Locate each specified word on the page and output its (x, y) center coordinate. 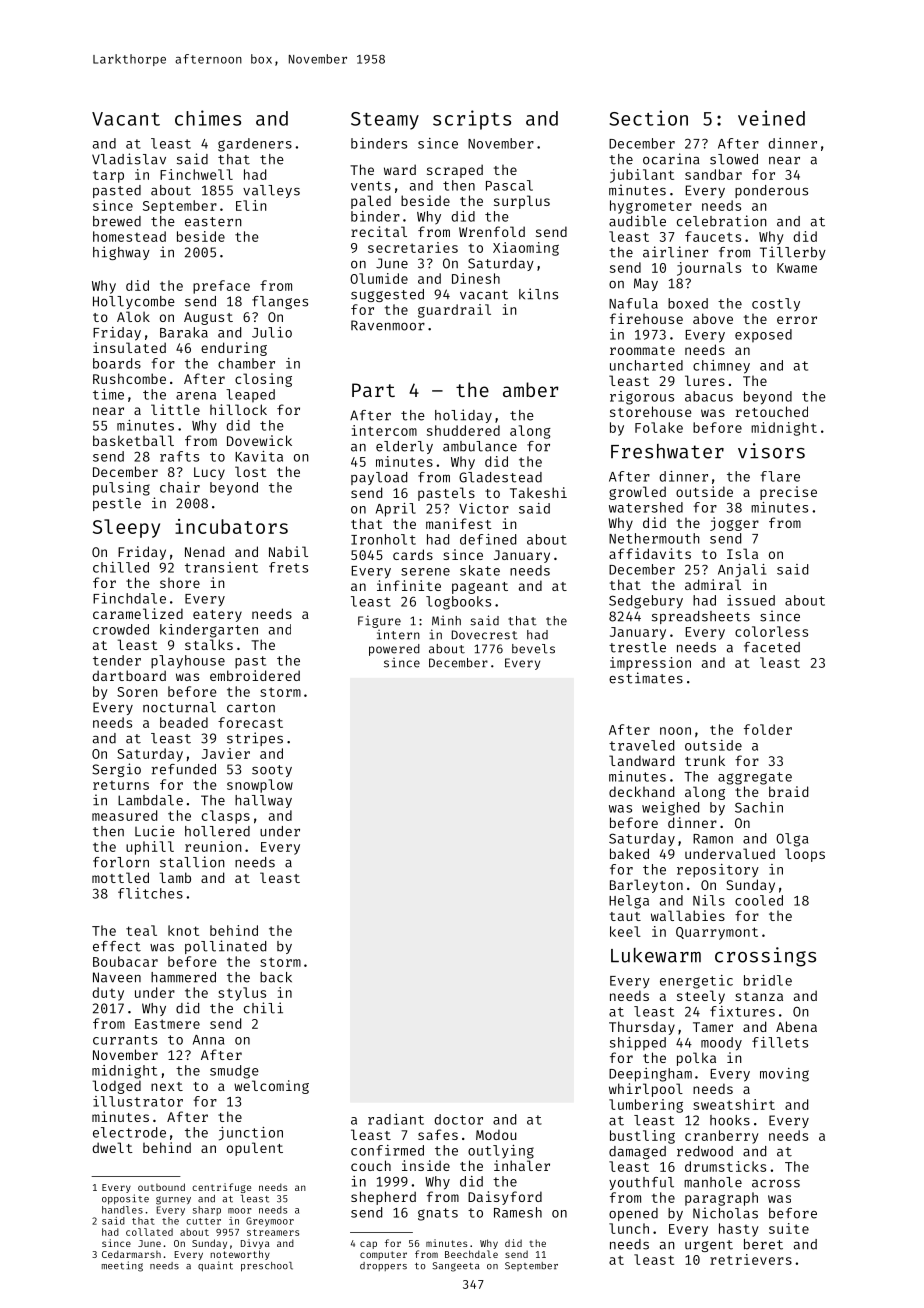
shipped (638, 1044)
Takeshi (538, 492)
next (167, 1086)
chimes (208, 118)
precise (788, 493)
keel (625, 931)
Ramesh (518, 1212)
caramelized (138, 613)
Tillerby (793, 253)
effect (117, 946)
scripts (472, 120)
